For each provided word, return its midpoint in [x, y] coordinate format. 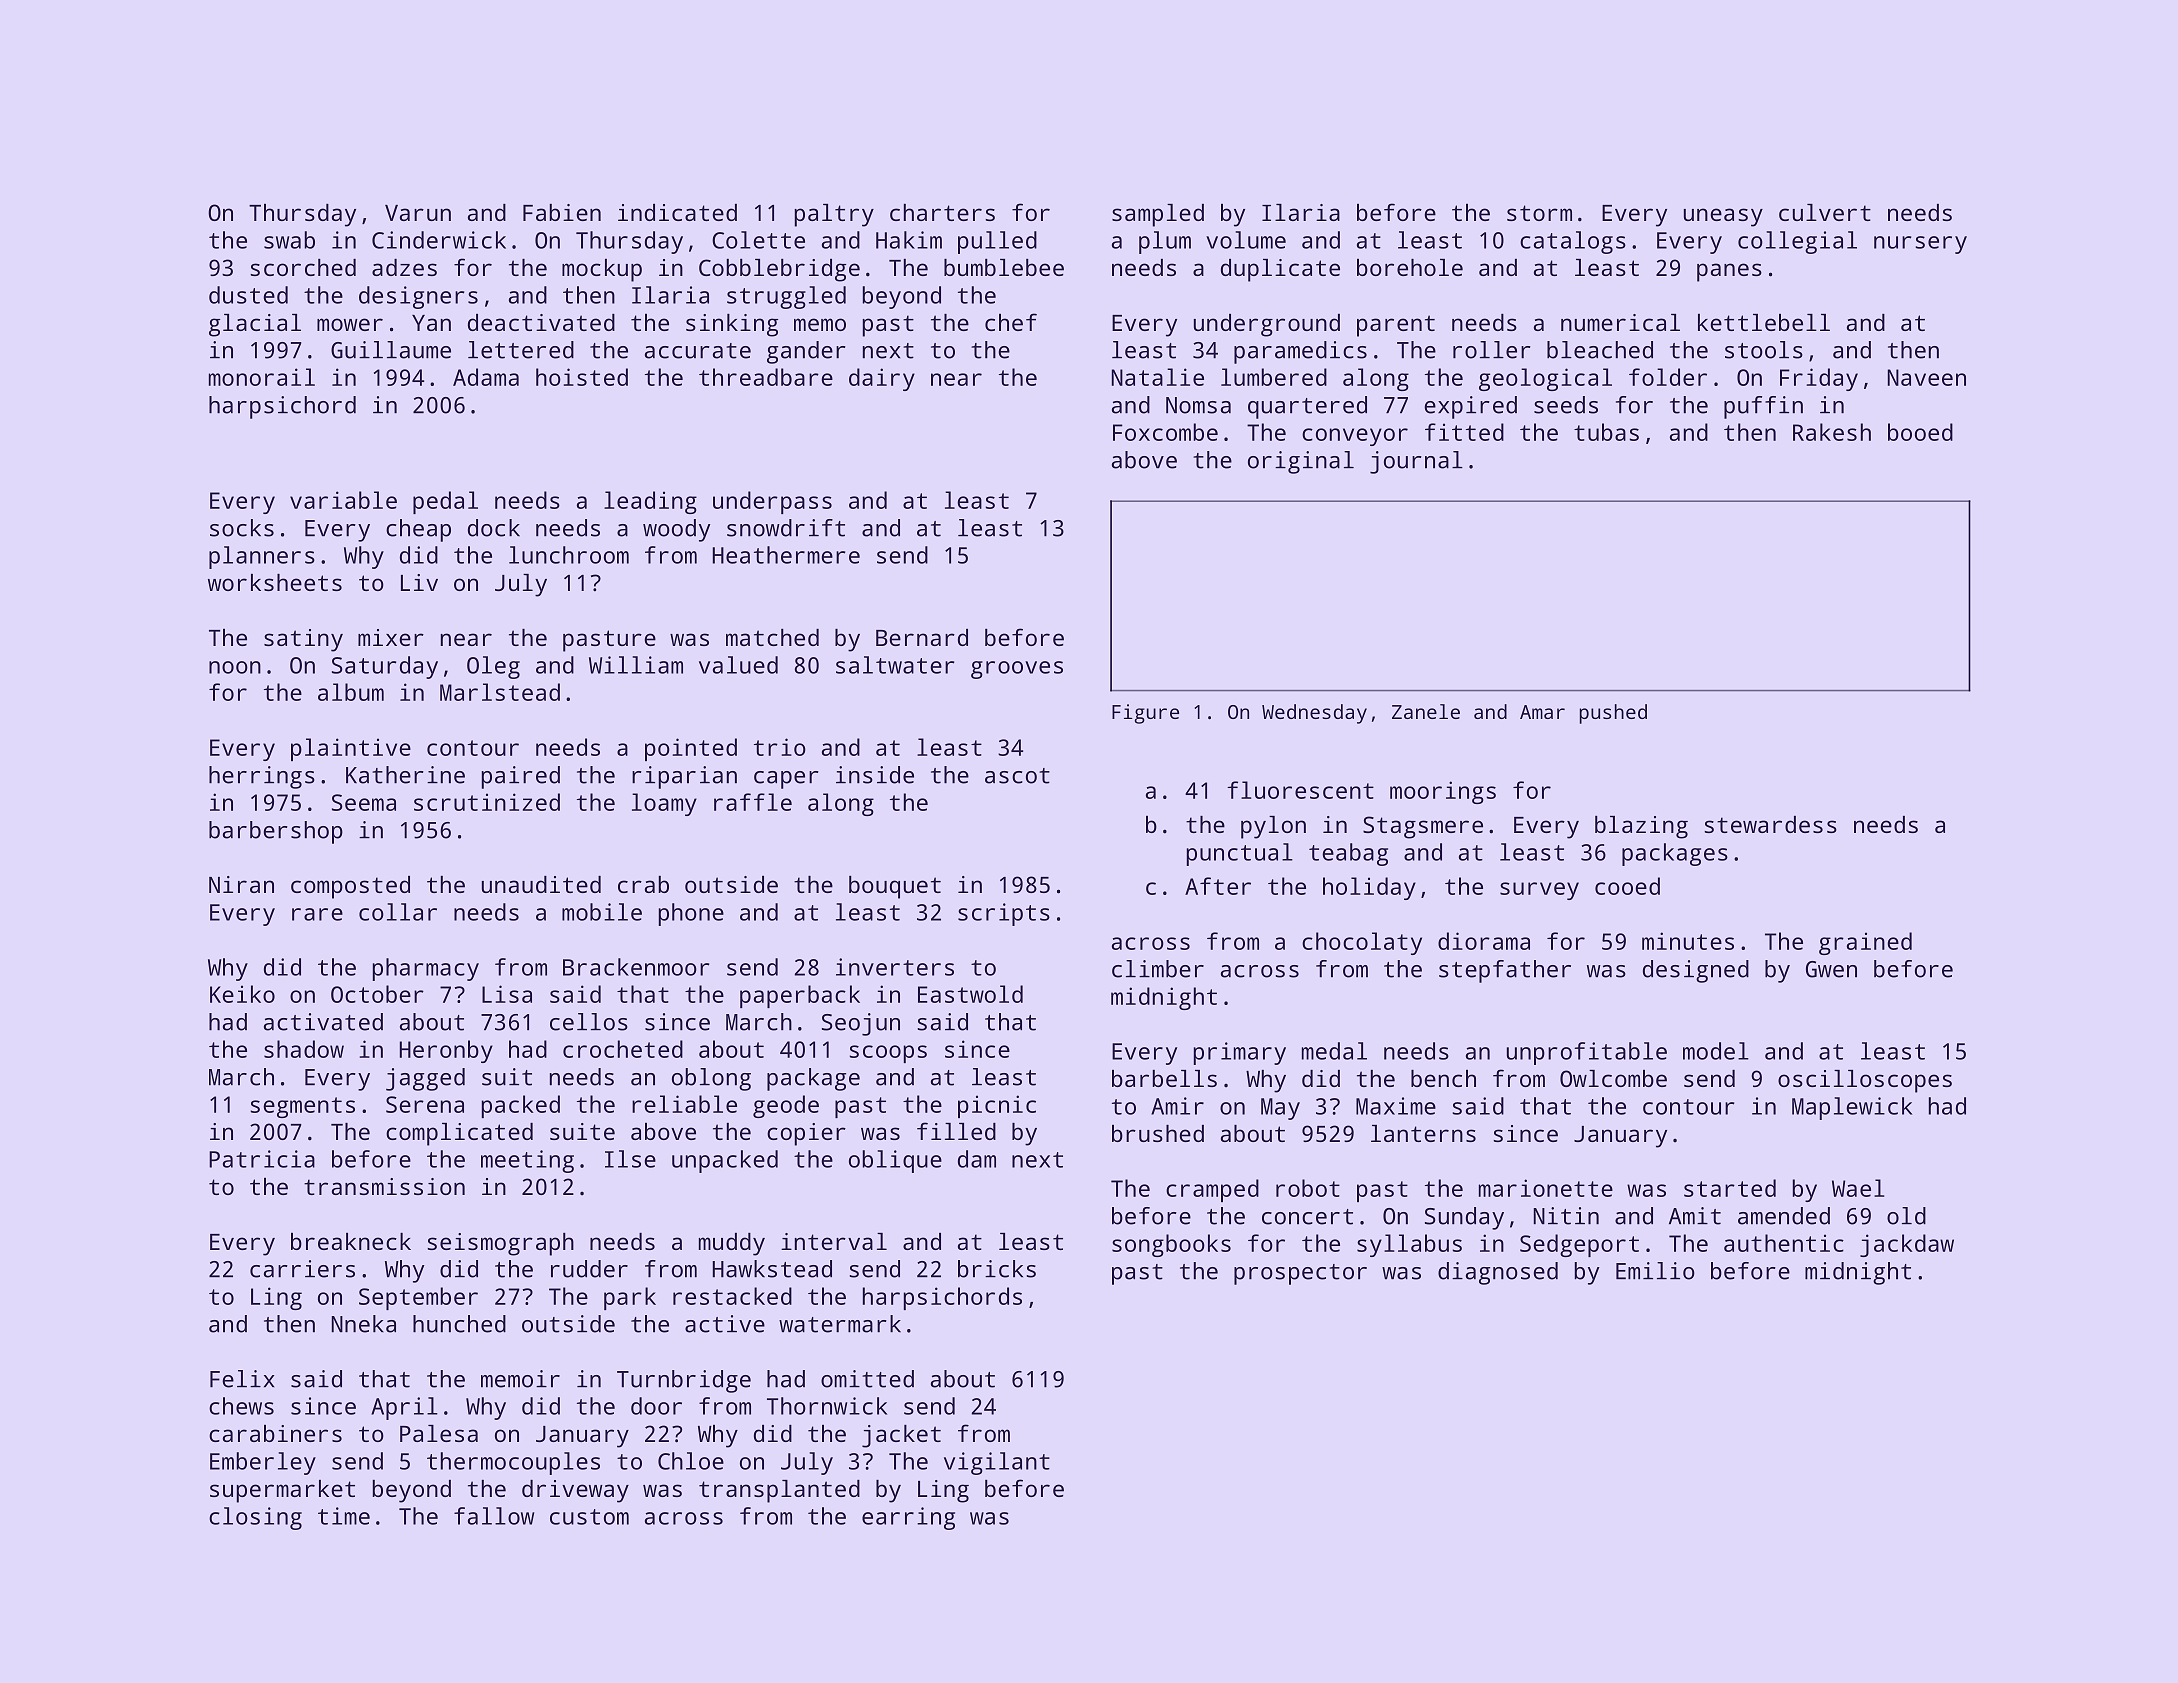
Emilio [1655, 1271]
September [418, 1298]
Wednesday [1314, 714]
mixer [391, 637]
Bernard [922, 637]
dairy [882, 379]
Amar [1542, 712]
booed [1920, 432]
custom [589, 1517]
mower [350, 324]
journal [1416, 462]
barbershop [276, 832]
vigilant [997, 1463]
